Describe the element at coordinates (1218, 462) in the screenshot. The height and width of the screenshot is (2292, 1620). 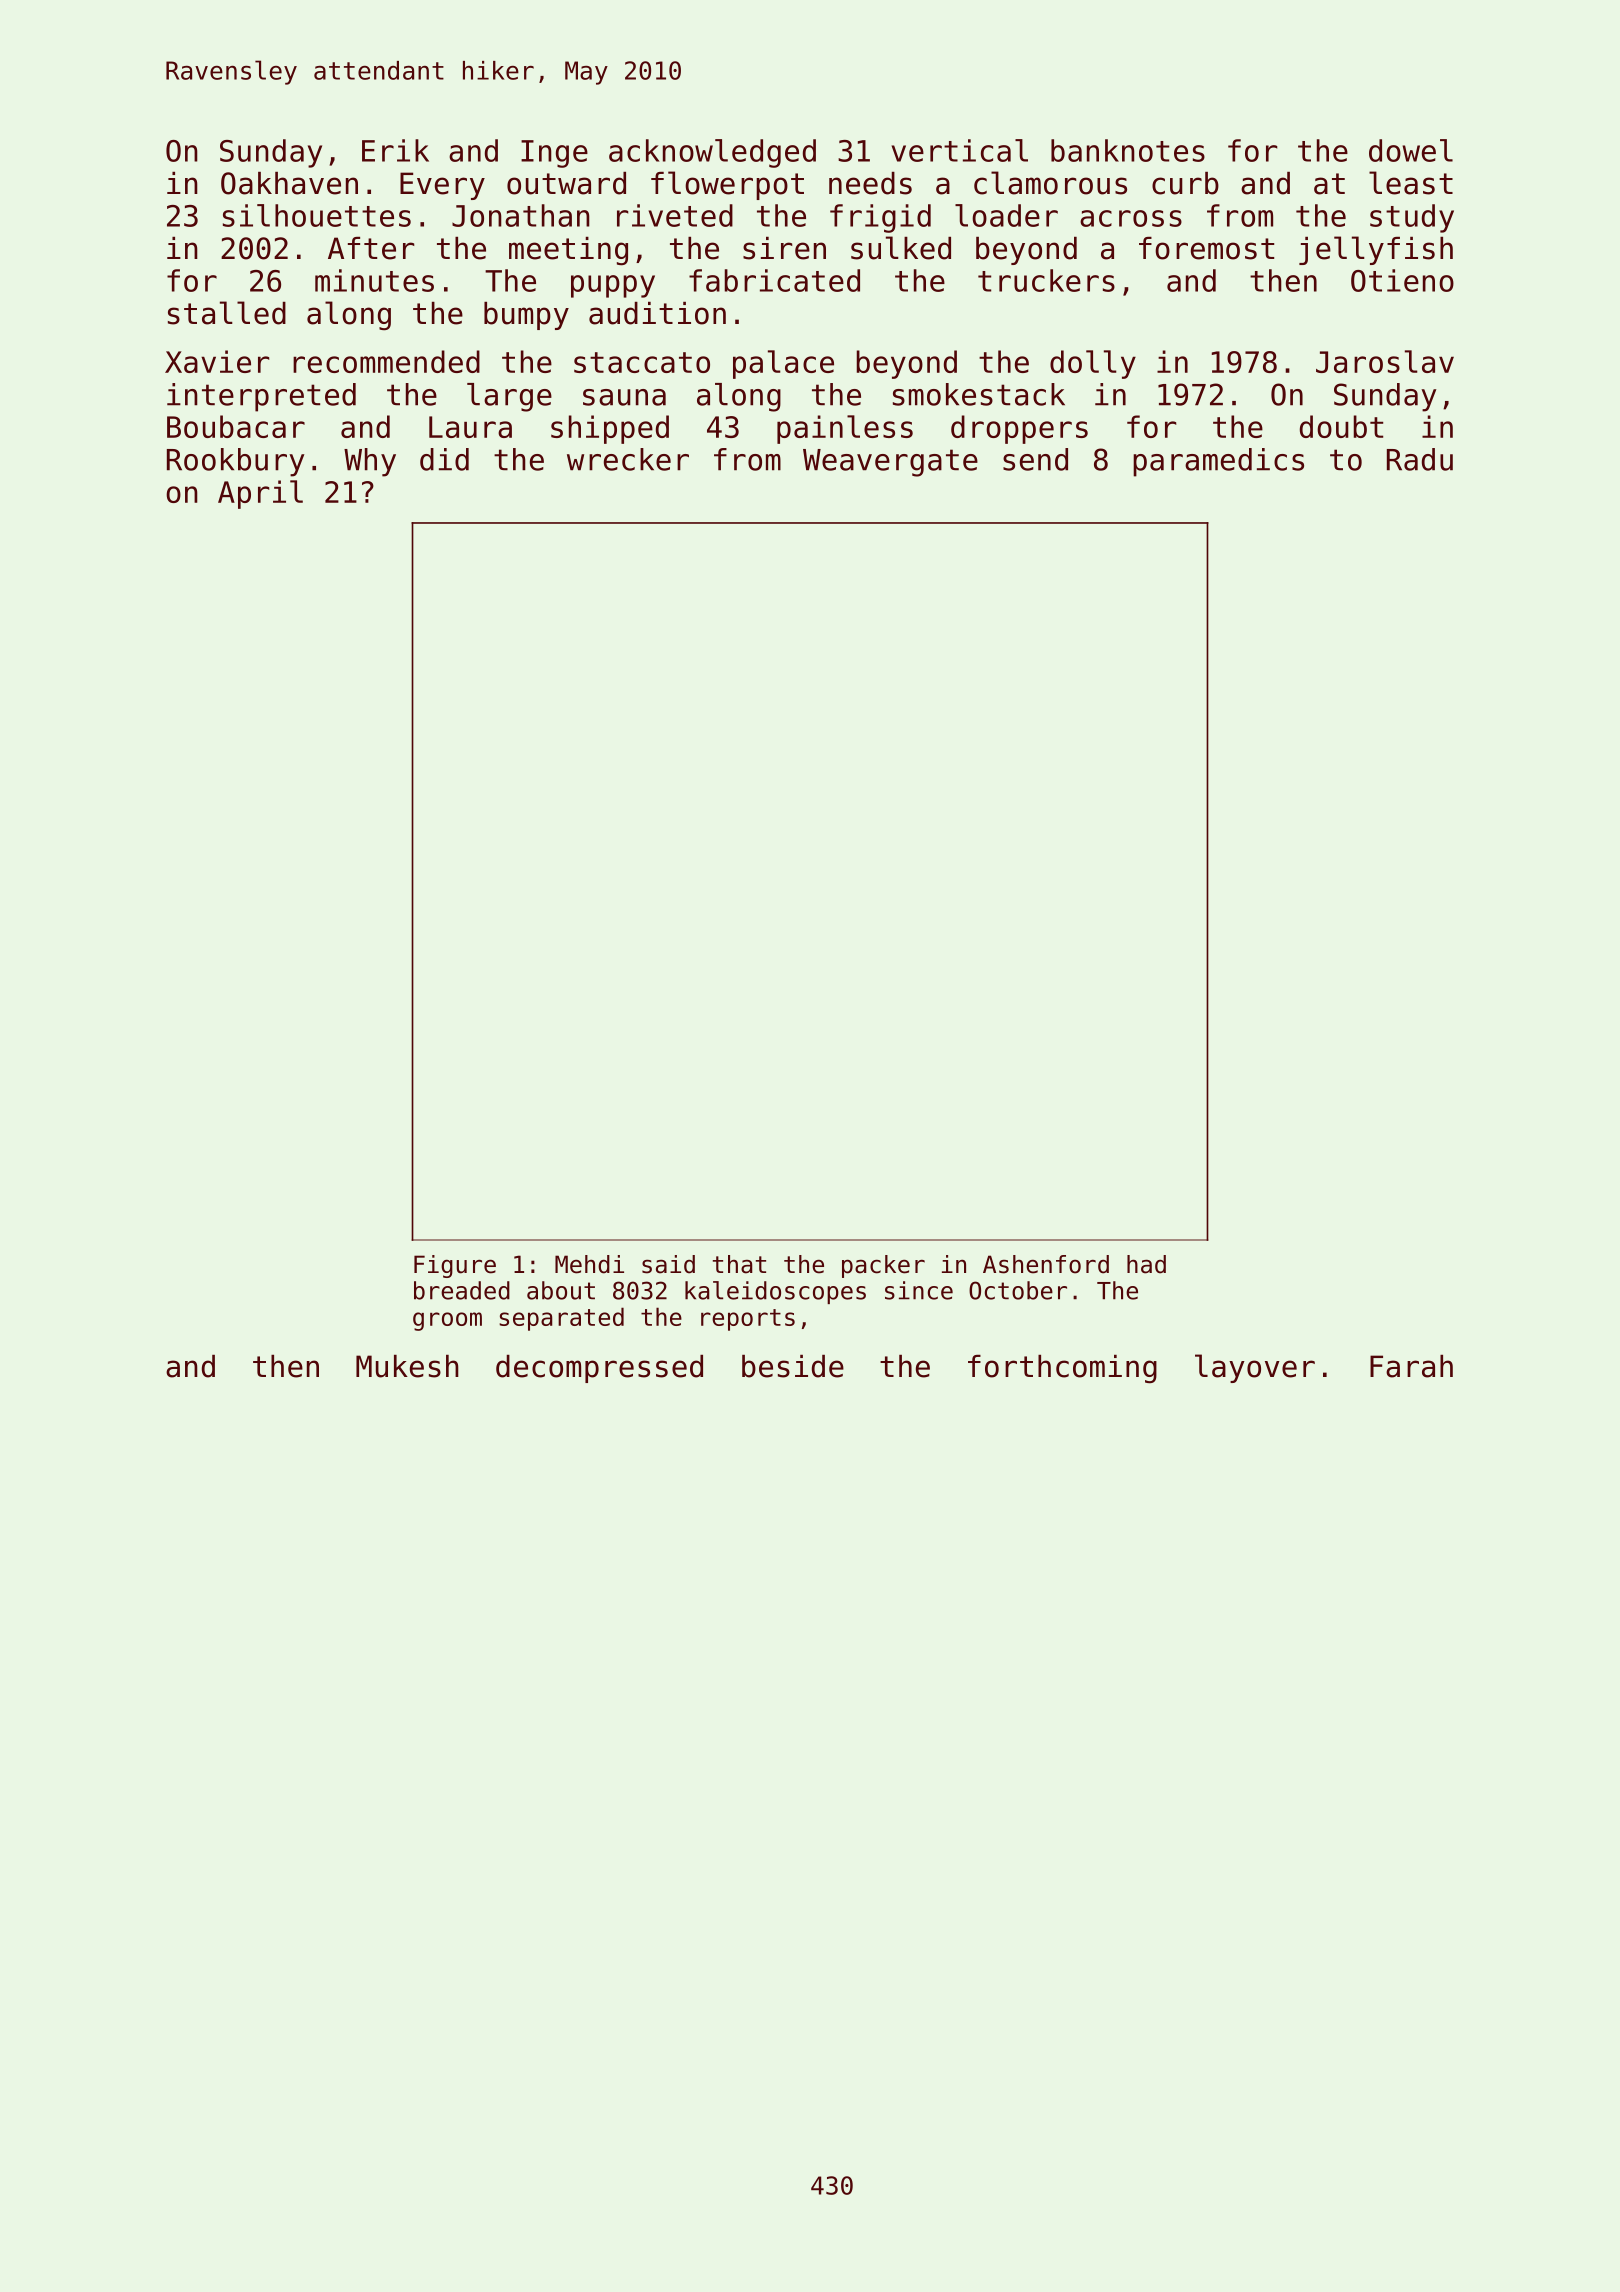
I see `paramedics` at that location.
